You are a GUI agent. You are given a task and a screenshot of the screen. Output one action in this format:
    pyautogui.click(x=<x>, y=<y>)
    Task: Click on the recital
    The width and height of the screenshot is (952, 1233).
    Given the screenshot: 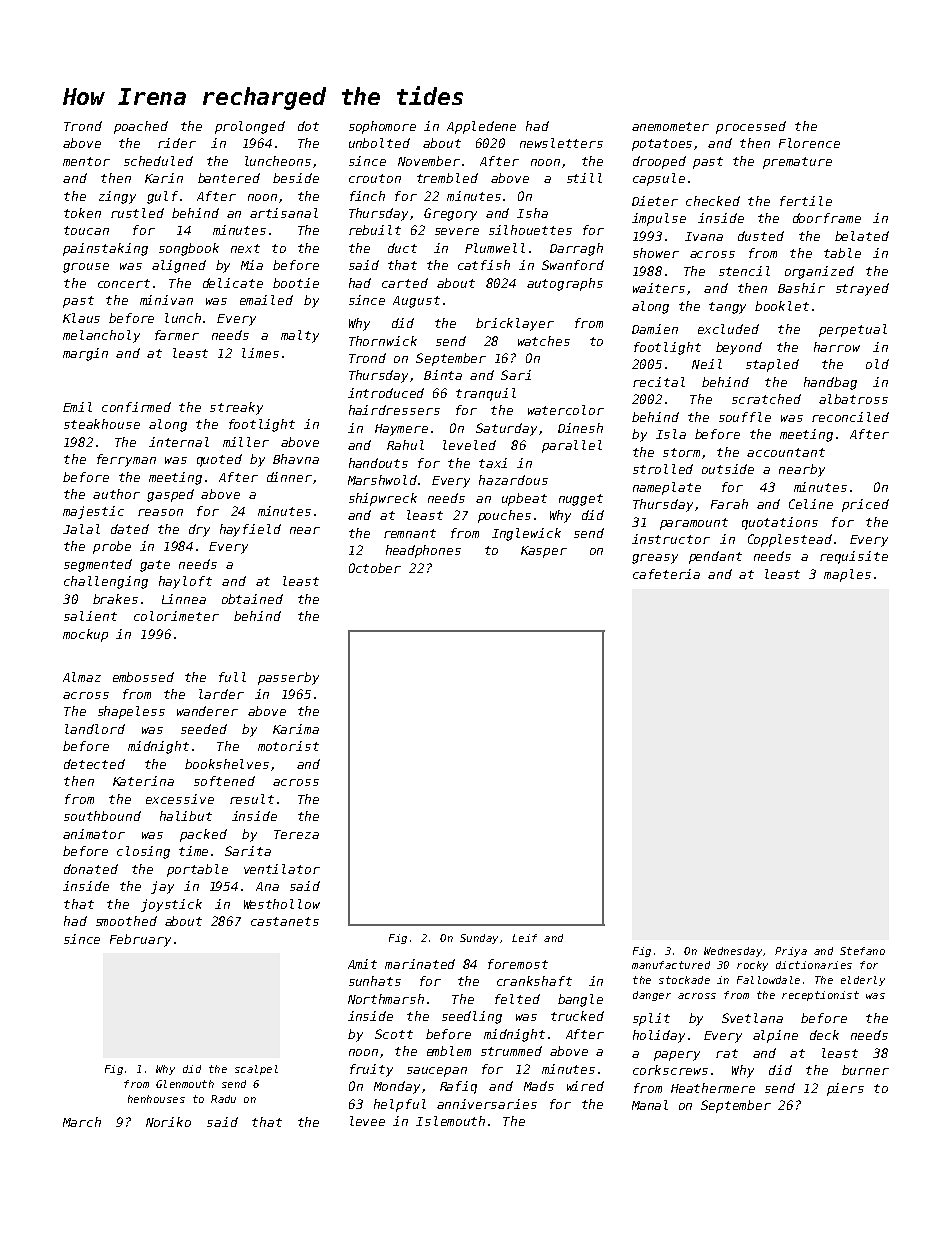 What is the action you would take?
    pyautogui.click(x=659, y=382)
